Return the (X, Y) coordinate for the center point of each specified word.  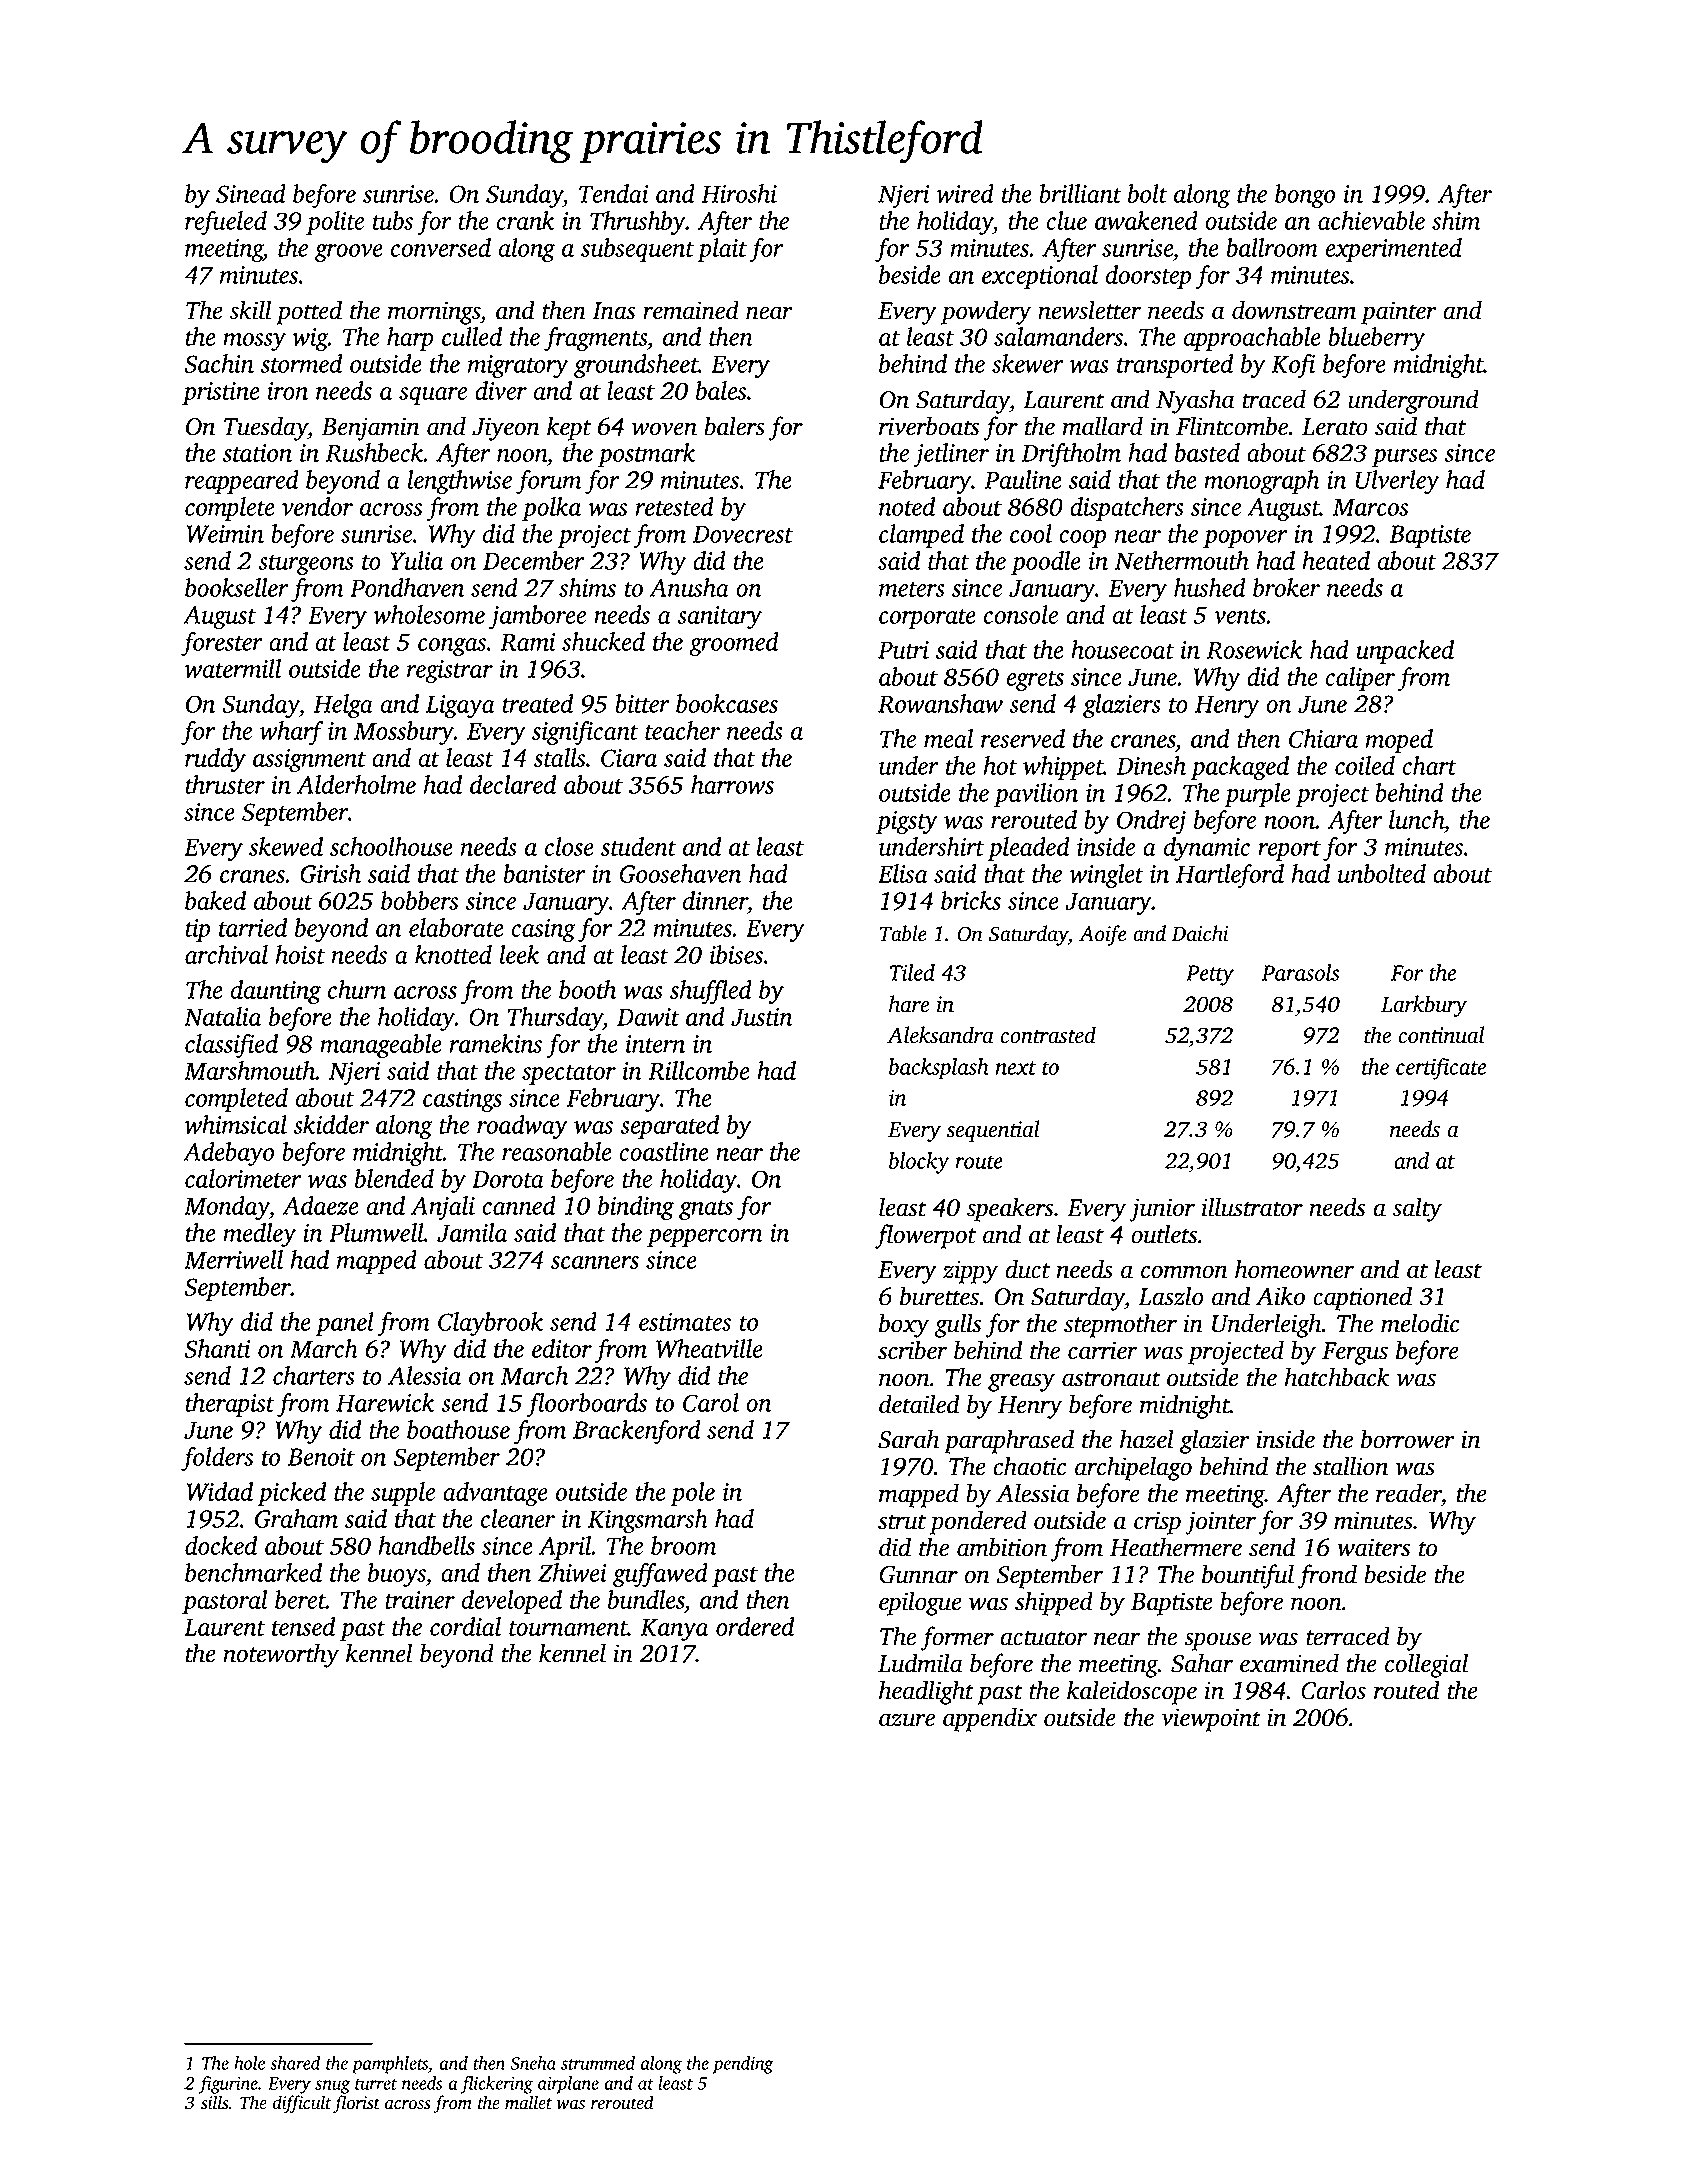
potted (309, 312)
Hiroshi (739, 193)
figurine (228, 2085)
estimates (685, 1322)
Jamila (472, 1232)
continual (1441, 1035)
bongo (1305, 196)
